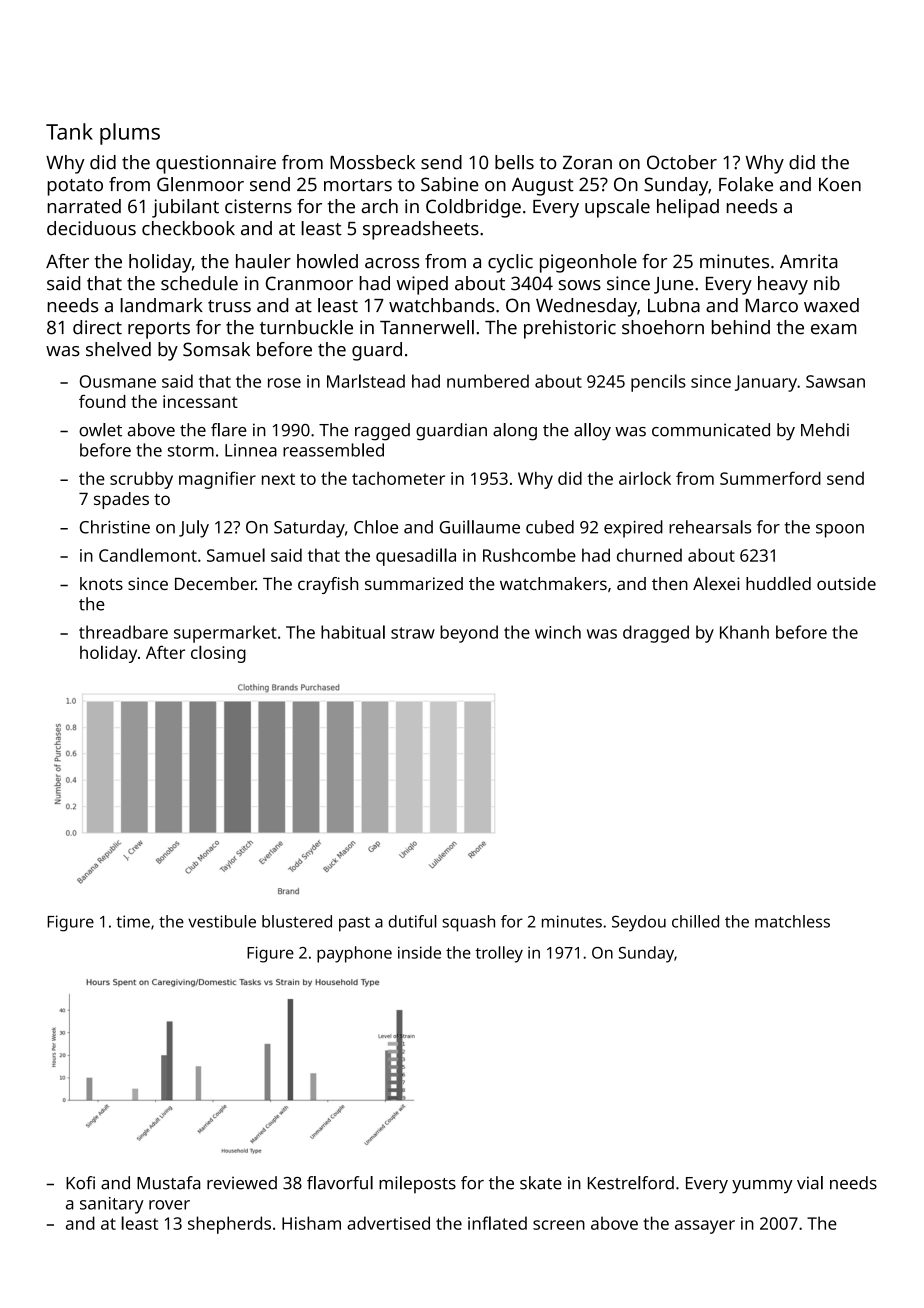 The image size is (924, 1308). I want to click on Folake, so click(746, 184).
